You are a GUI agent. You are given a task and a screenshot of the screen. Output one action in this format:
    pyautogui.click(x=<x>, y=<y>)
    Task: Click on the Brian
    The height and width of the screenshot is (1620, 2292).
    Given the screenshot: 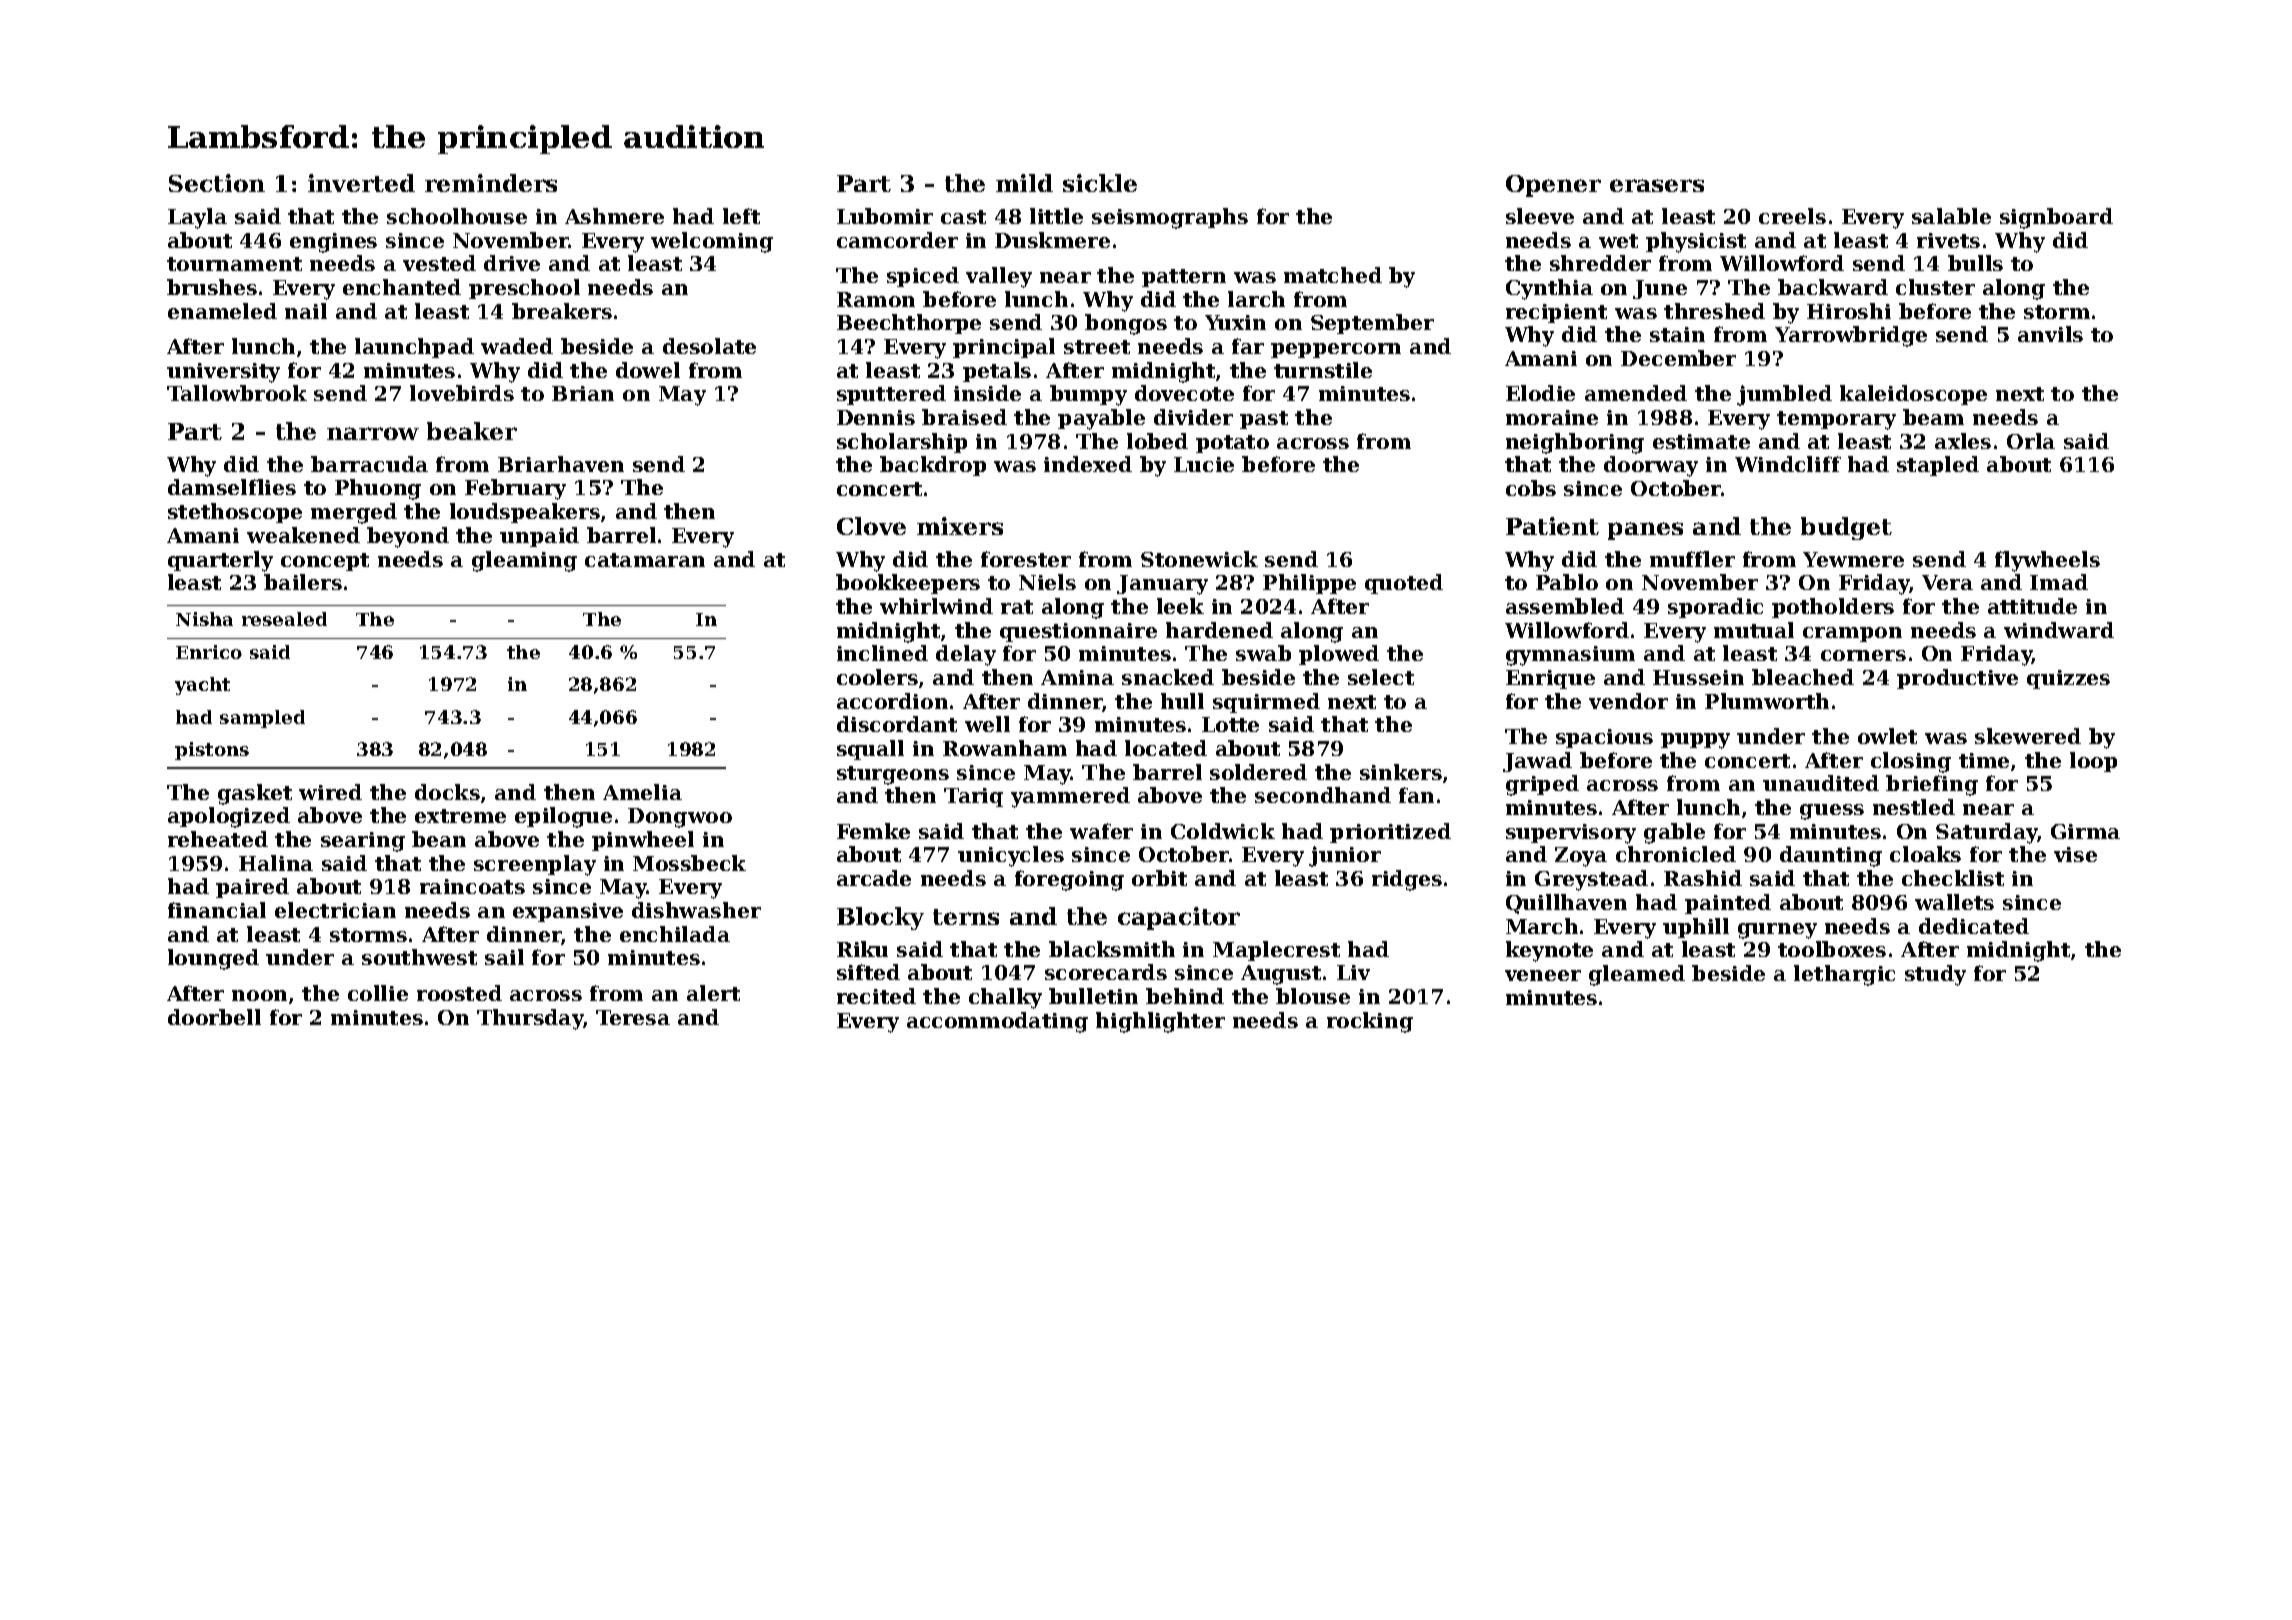 What is the action you would take?
    pyautogui.click(x=583, y=393)
